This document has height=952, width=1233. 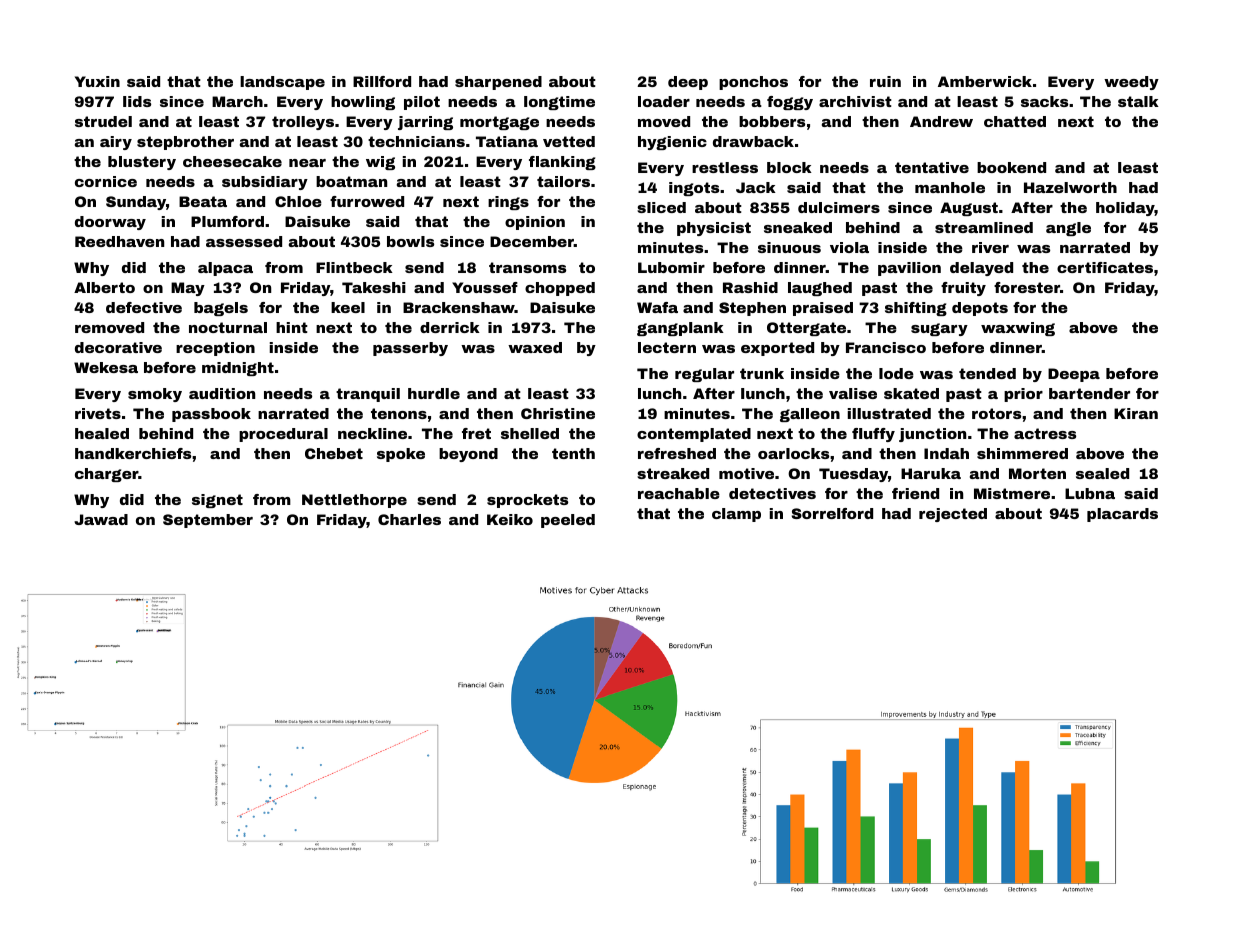 What do you see at coordinates (106, 367) in the document?
I see `Wekesa` at bounding box center [106, 367].
